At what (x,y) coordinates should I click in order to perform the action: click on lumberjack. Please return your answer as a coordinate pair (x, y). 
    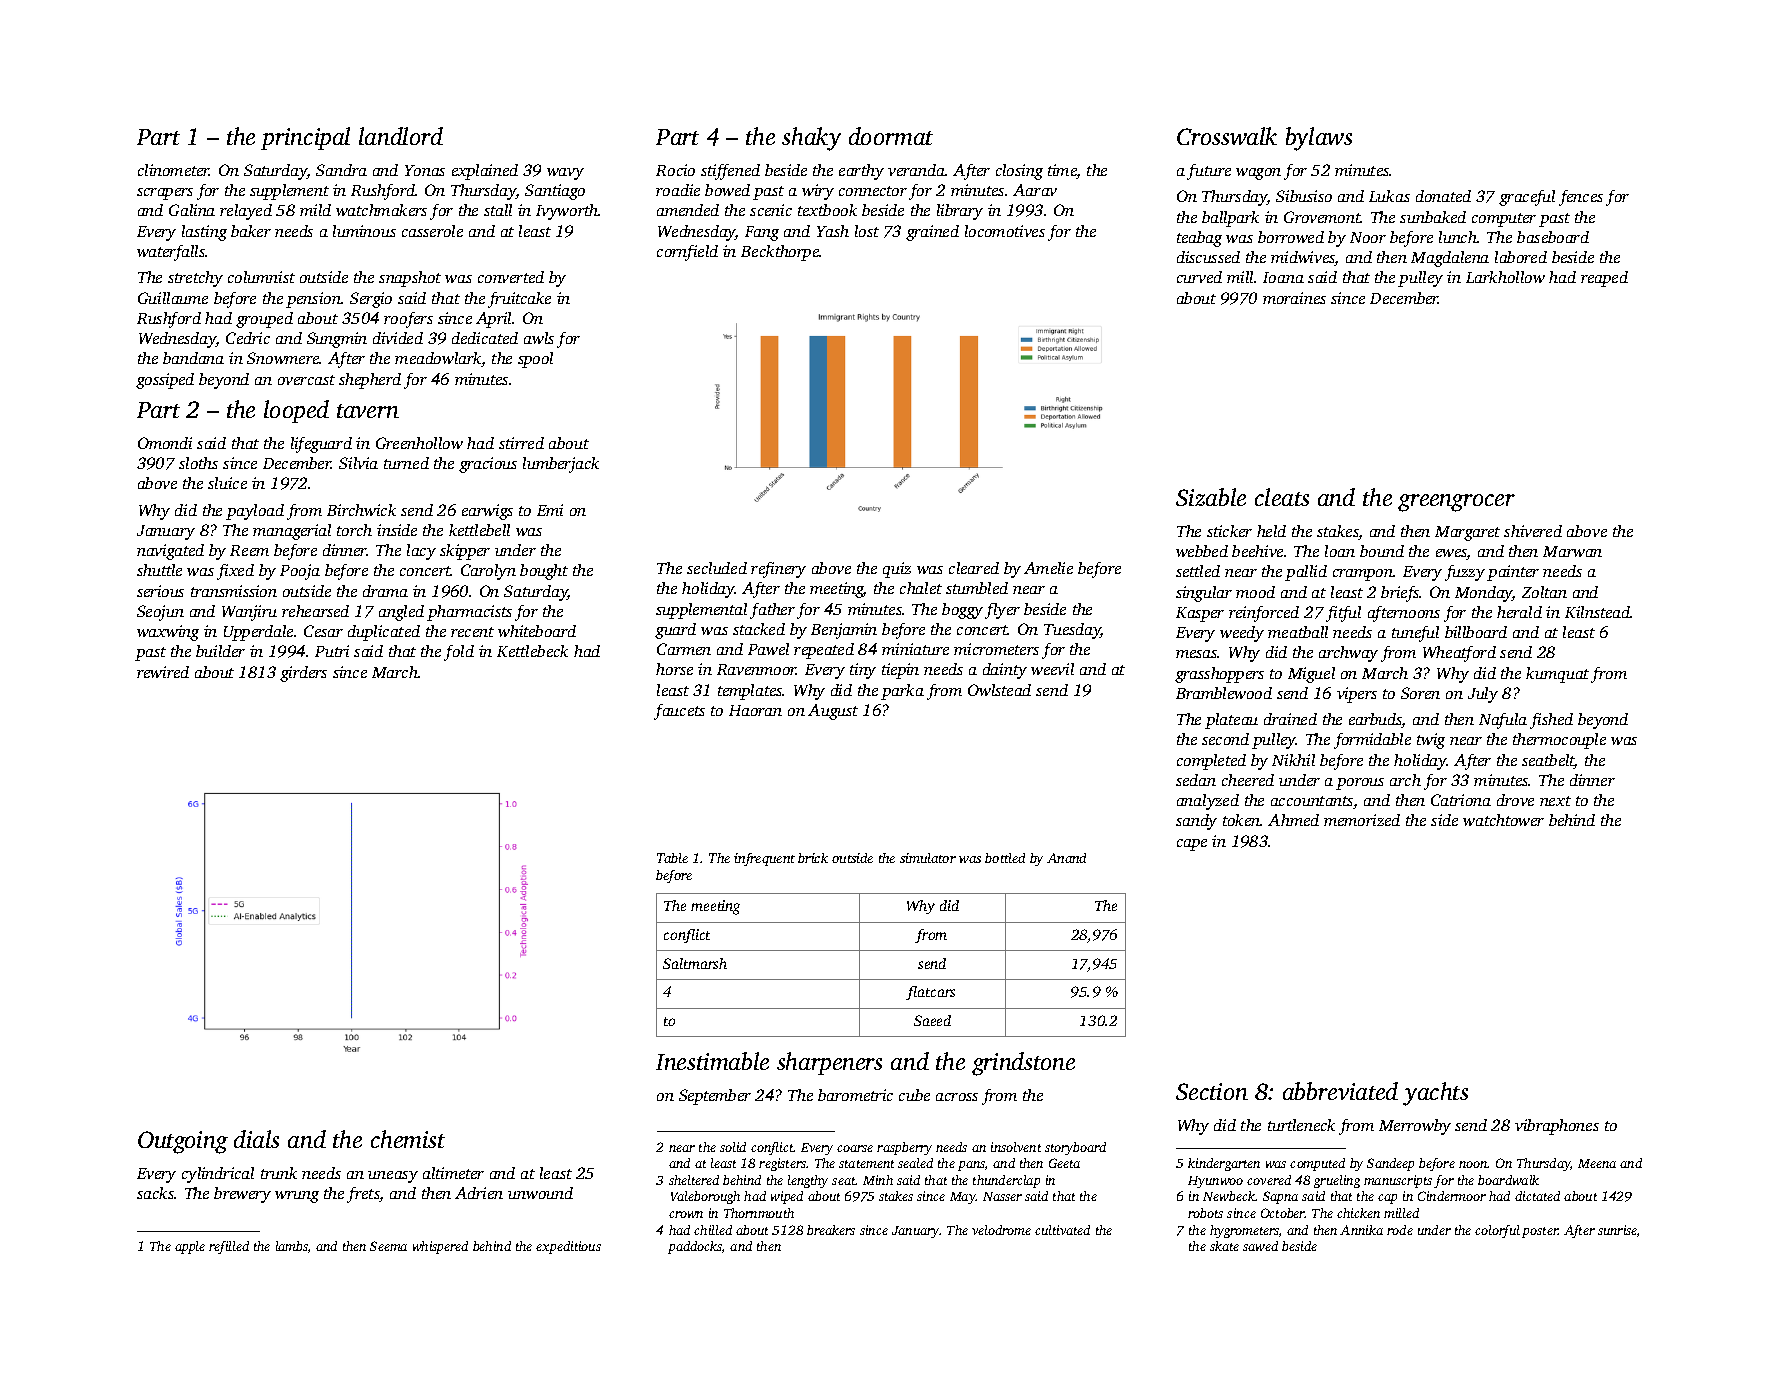
    Looking at the image, I should click on (561, 465).
